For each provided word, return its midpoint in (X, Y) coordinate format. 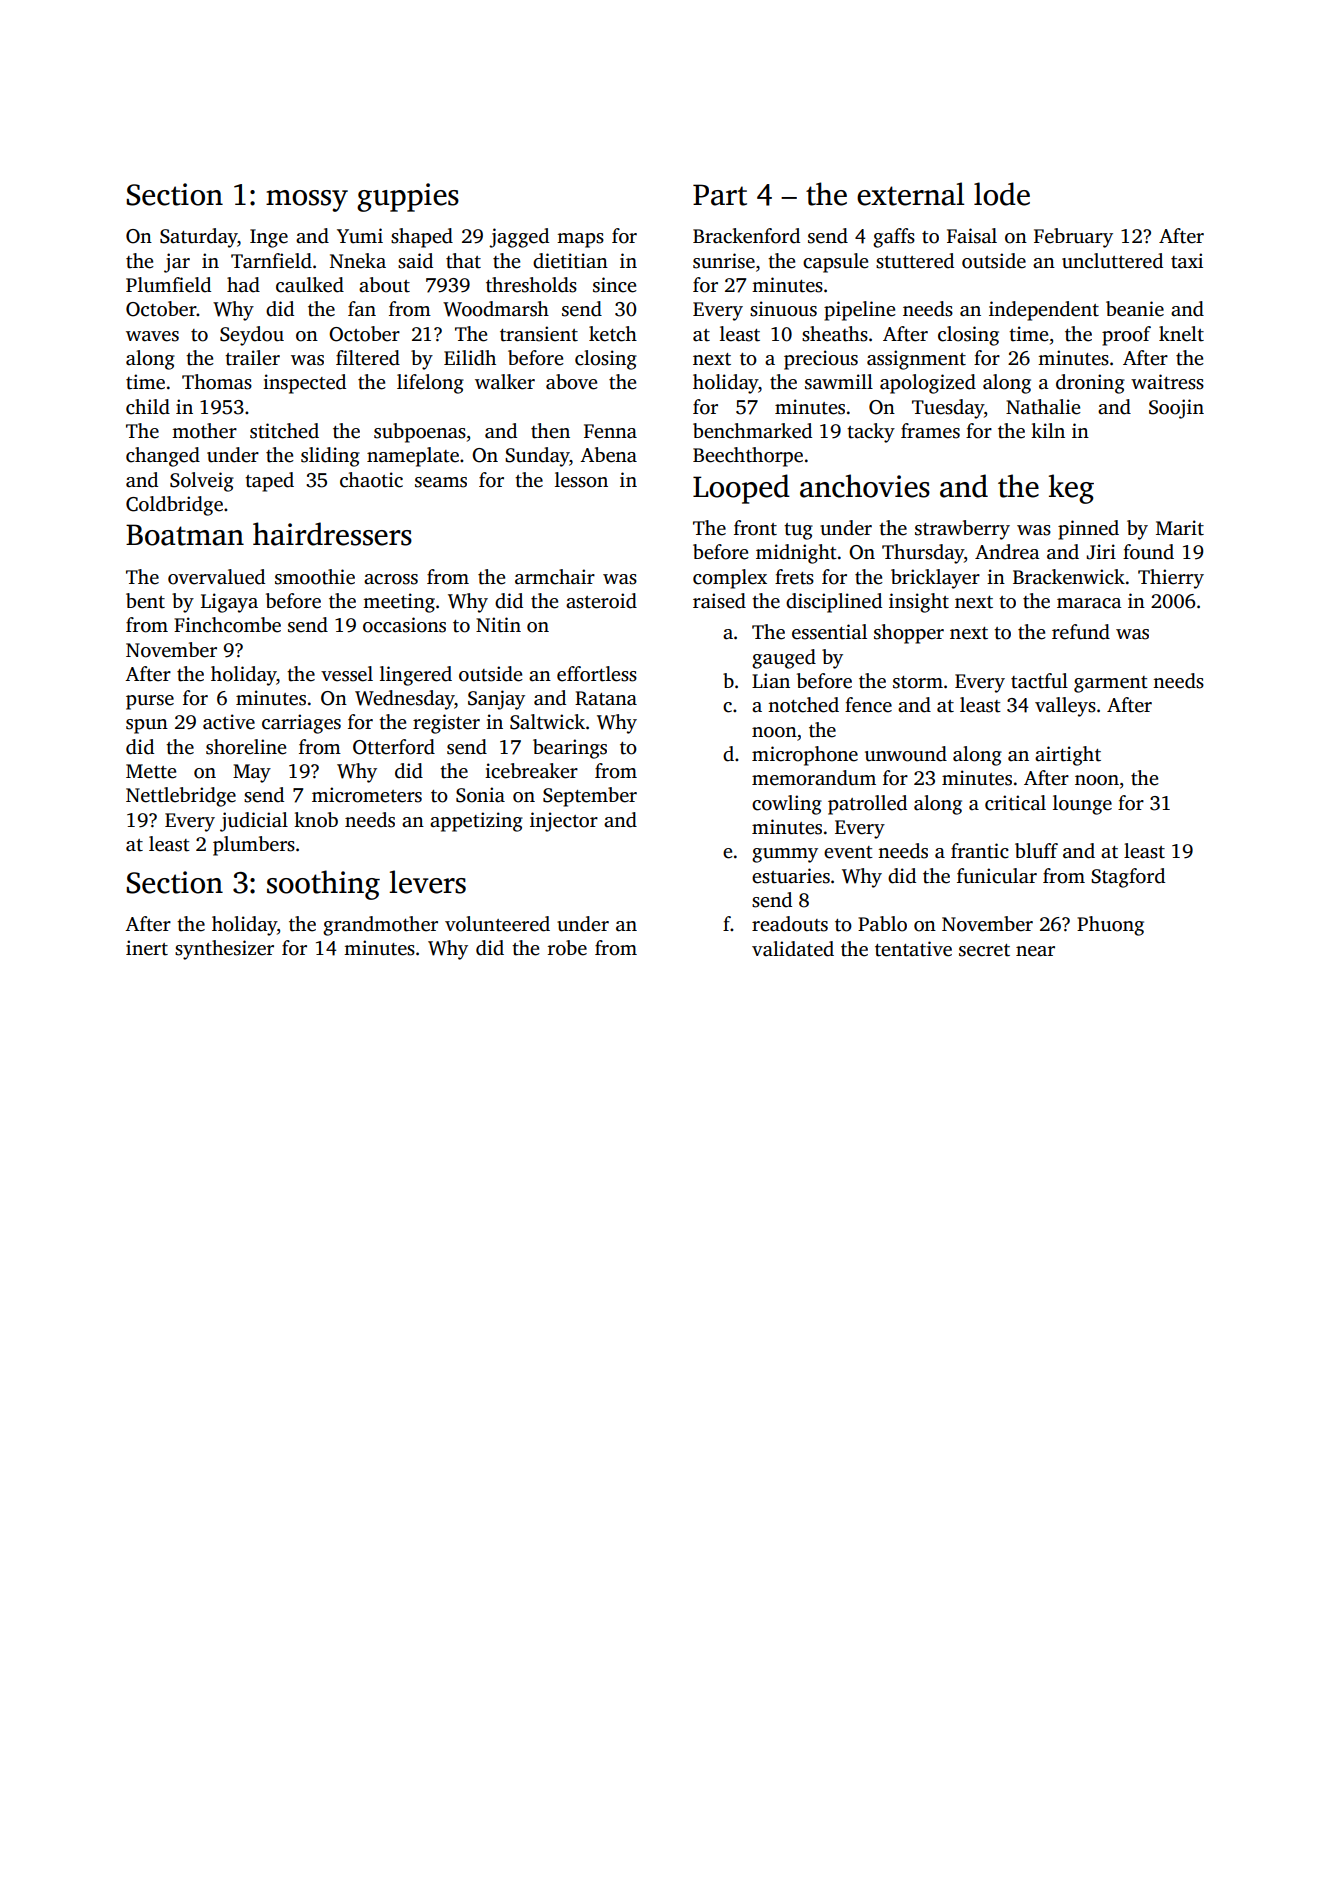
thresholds (531, 285)
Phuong (1110, 926)
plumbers (254, 846)
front (755, 528)
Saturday (199, 238)
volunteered (497, 924)
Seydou (252, 336)
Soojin (1176, 409)
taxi (1187, 261)
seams (441, 482)
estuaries (791, 876)
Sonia (480, 795)
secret (984, 950)
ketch (613, 334)
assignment (916, 360)
